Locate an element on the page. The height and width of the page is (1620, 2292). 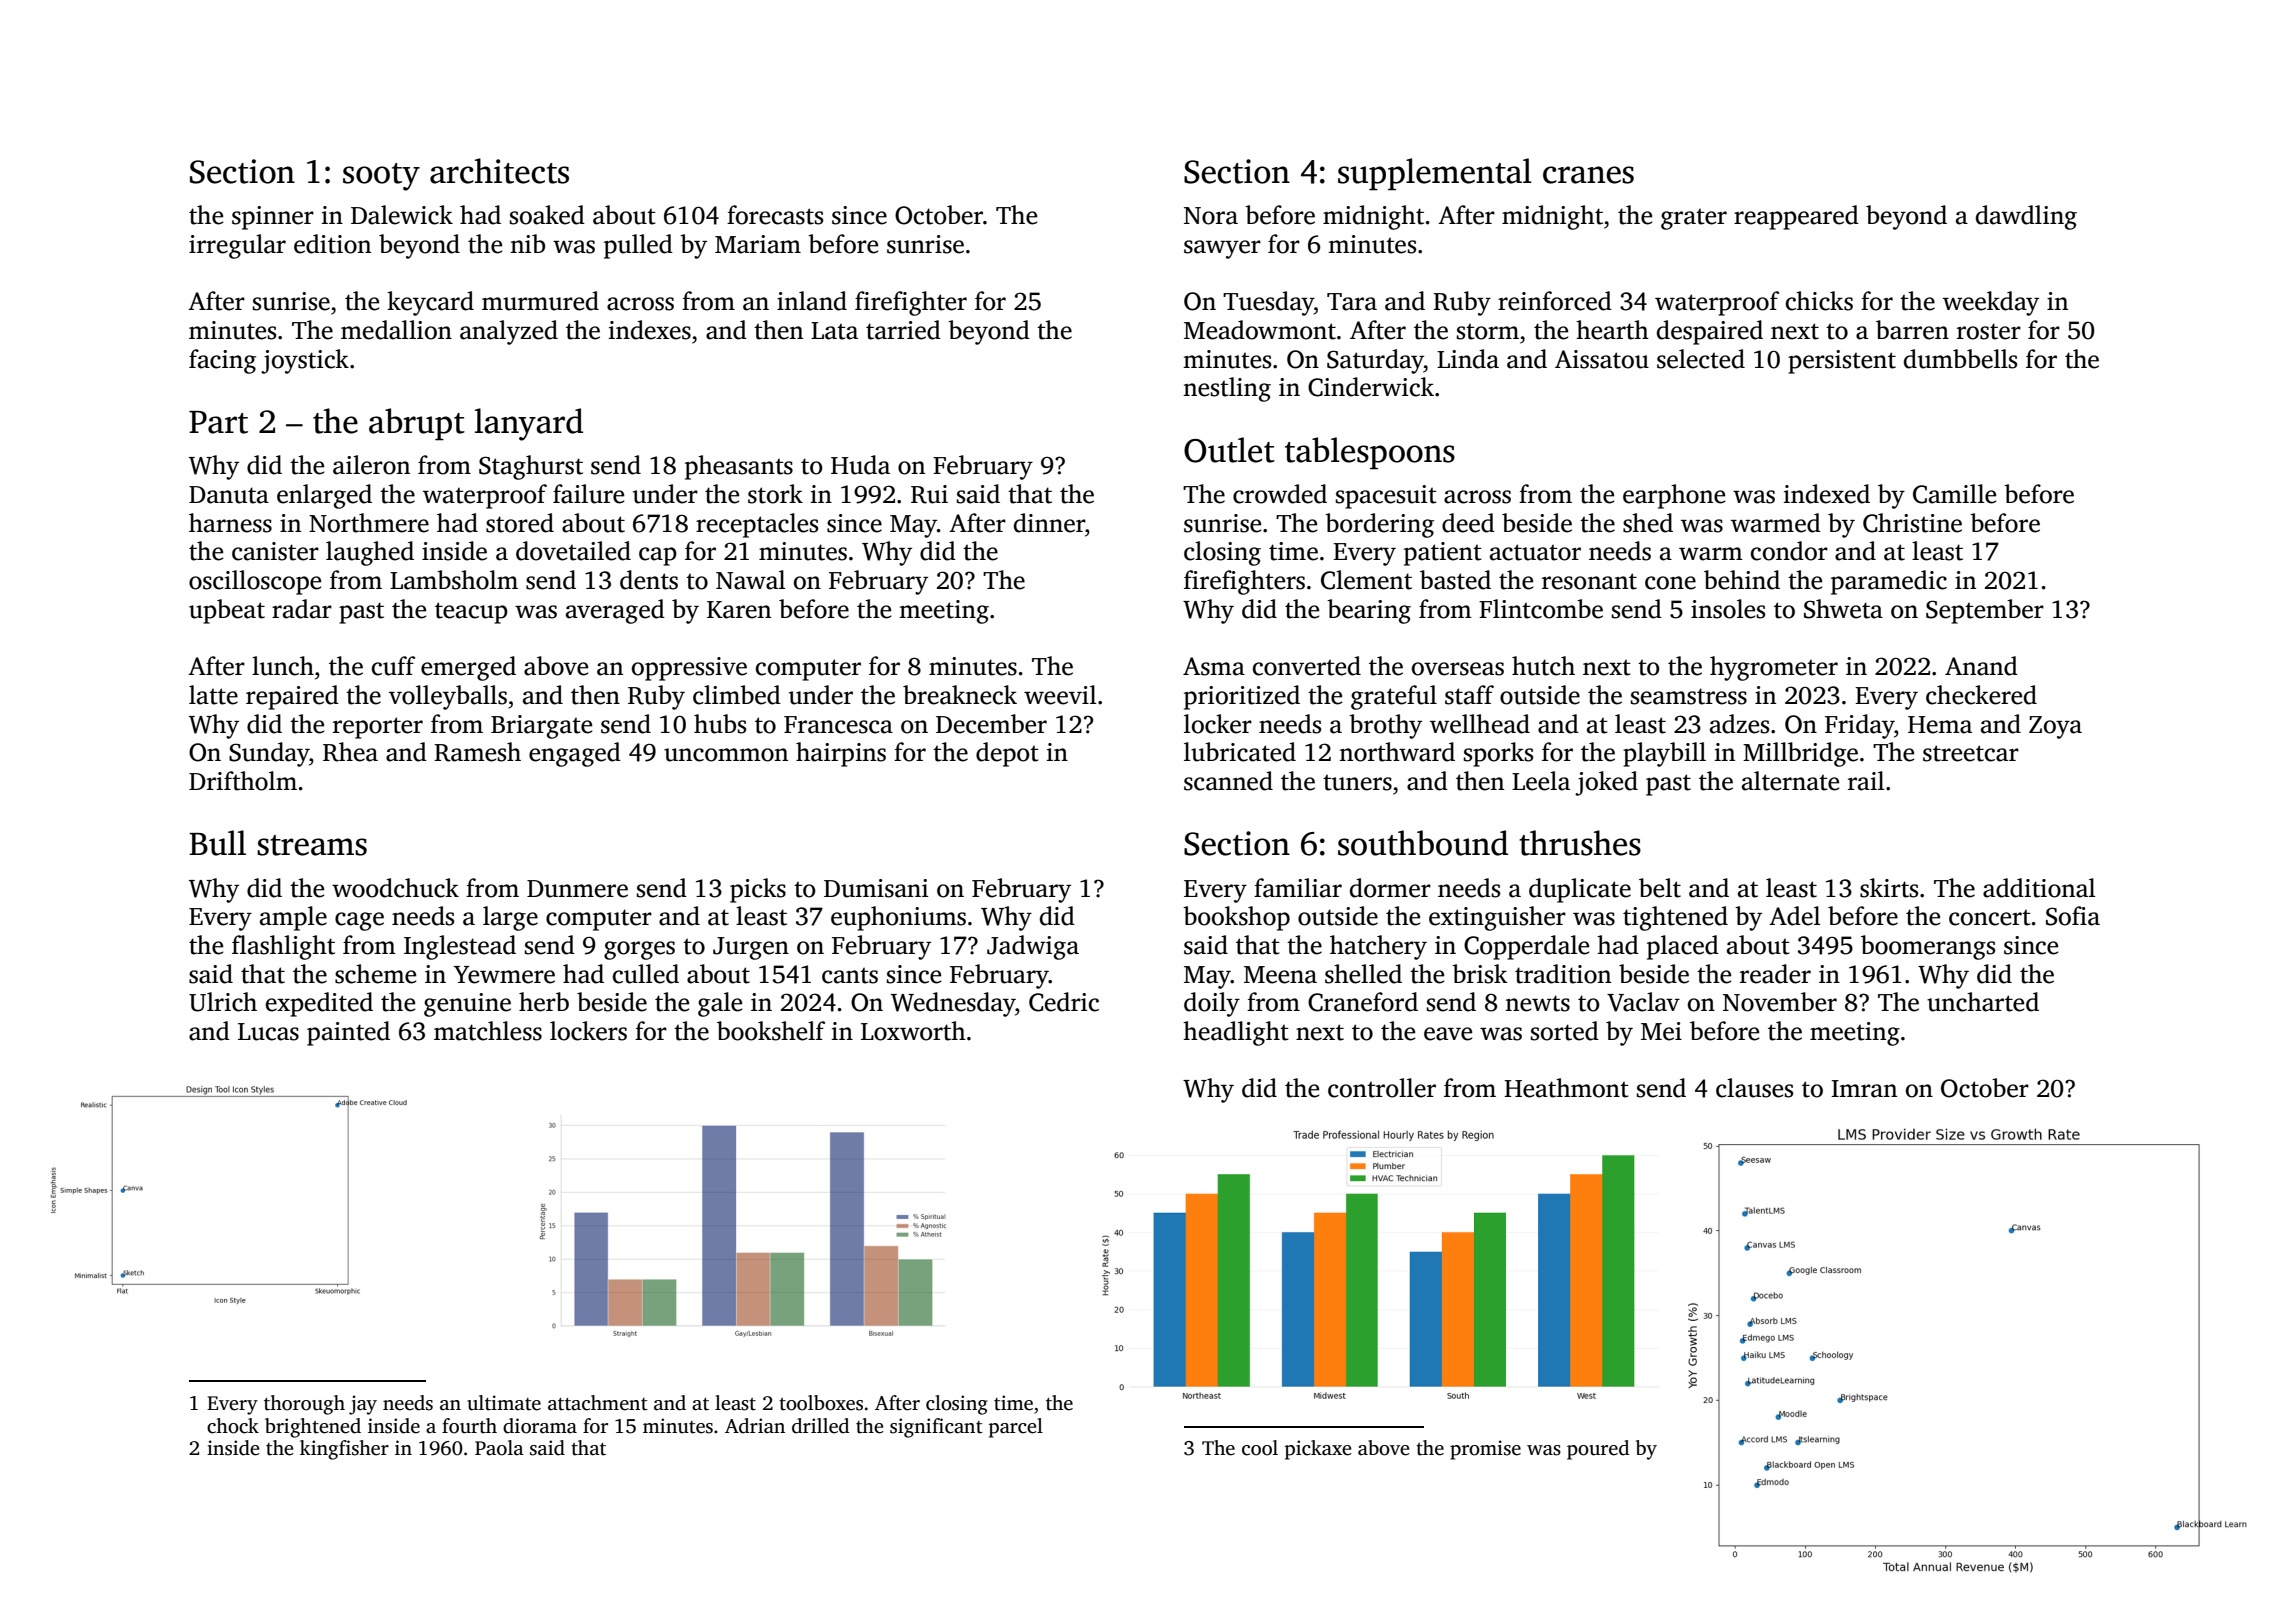
bookshelf is located at coordinates (771, 1031).
